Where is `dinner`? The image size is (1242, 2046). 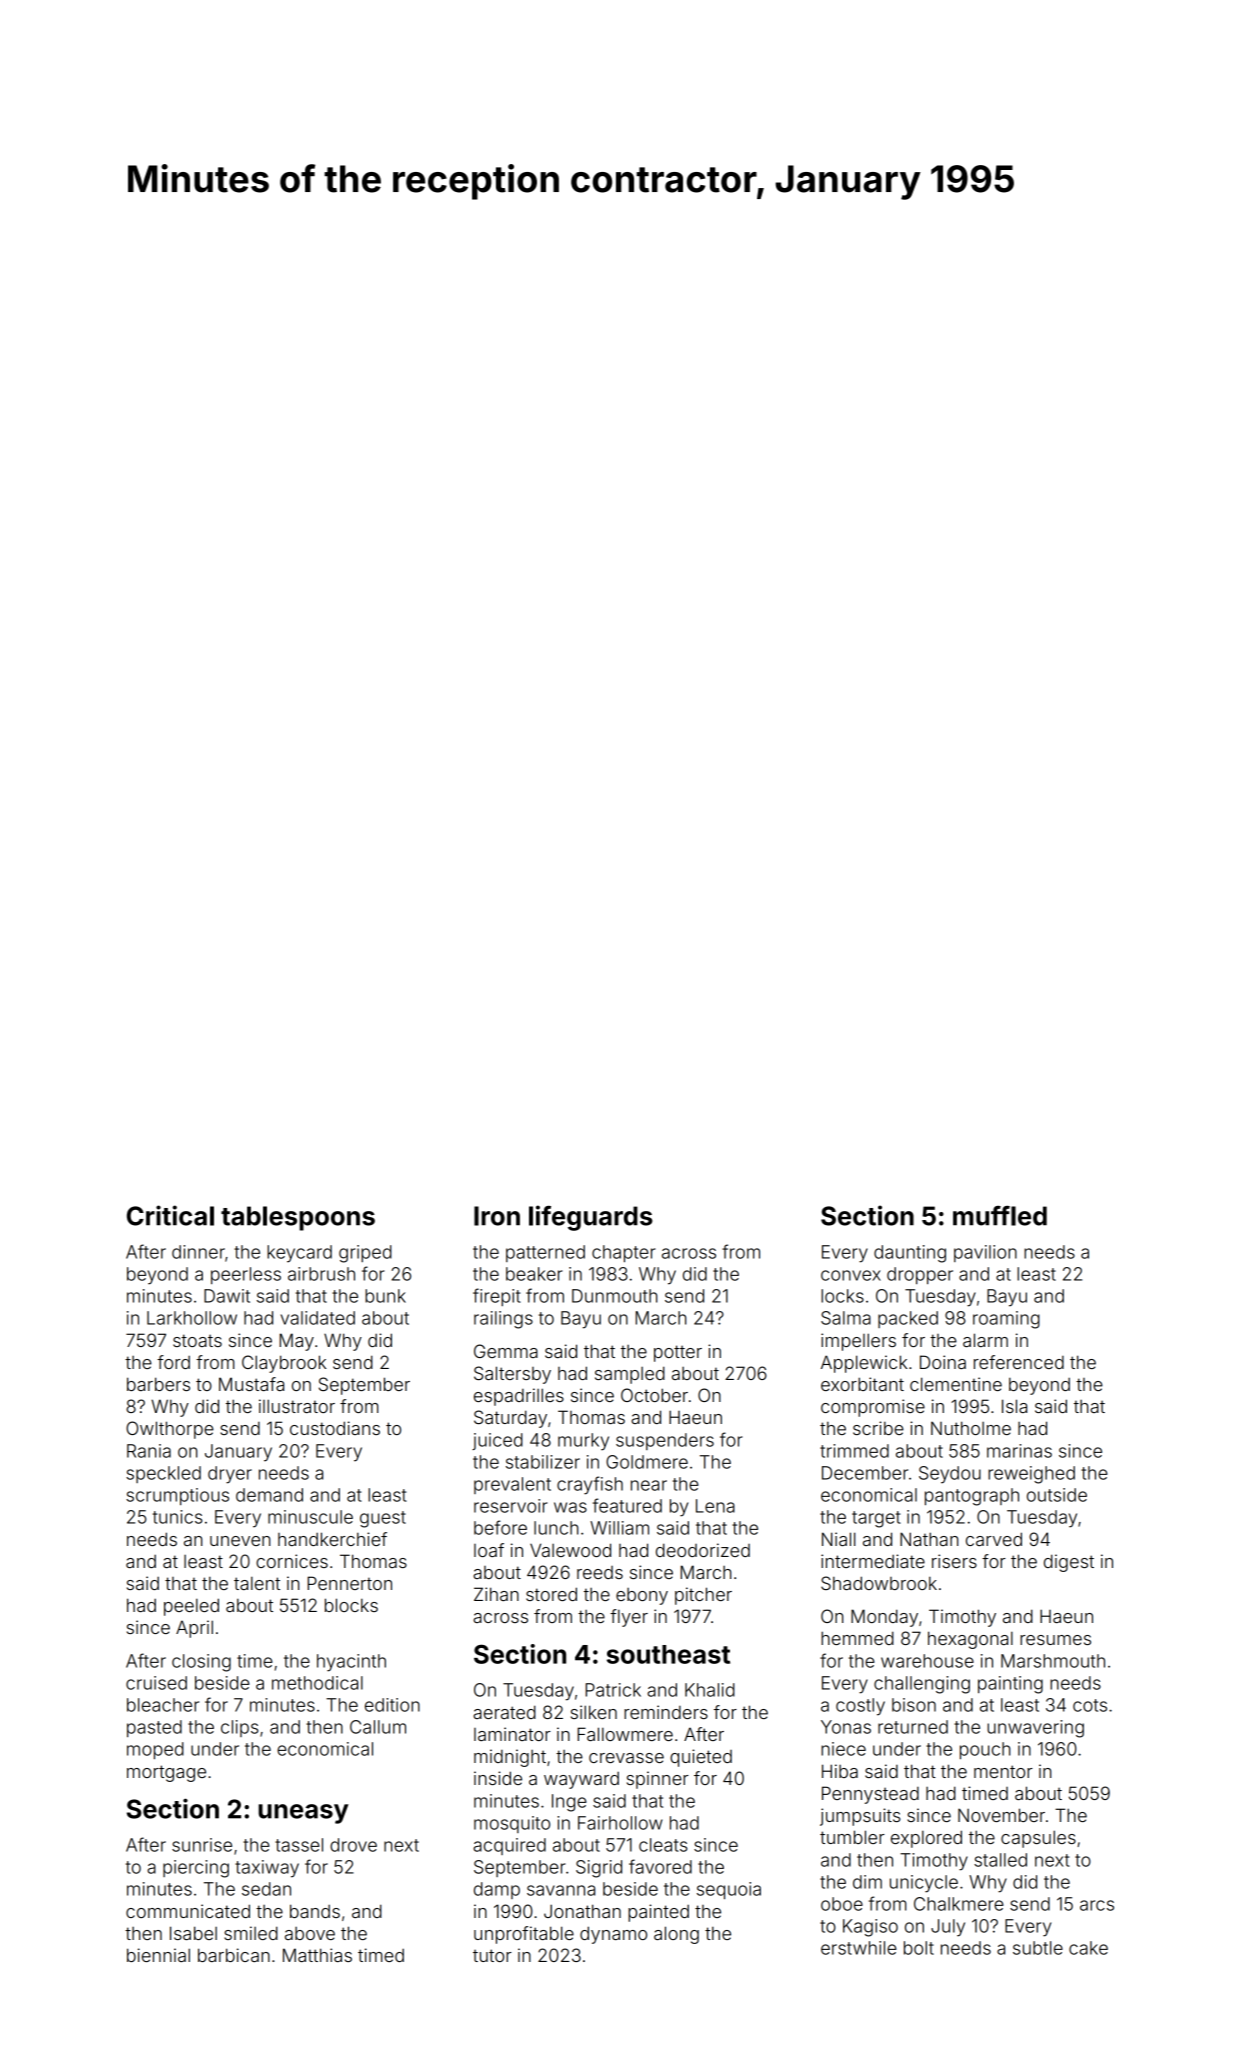
dinner is located at coordinates (198, 1252).
